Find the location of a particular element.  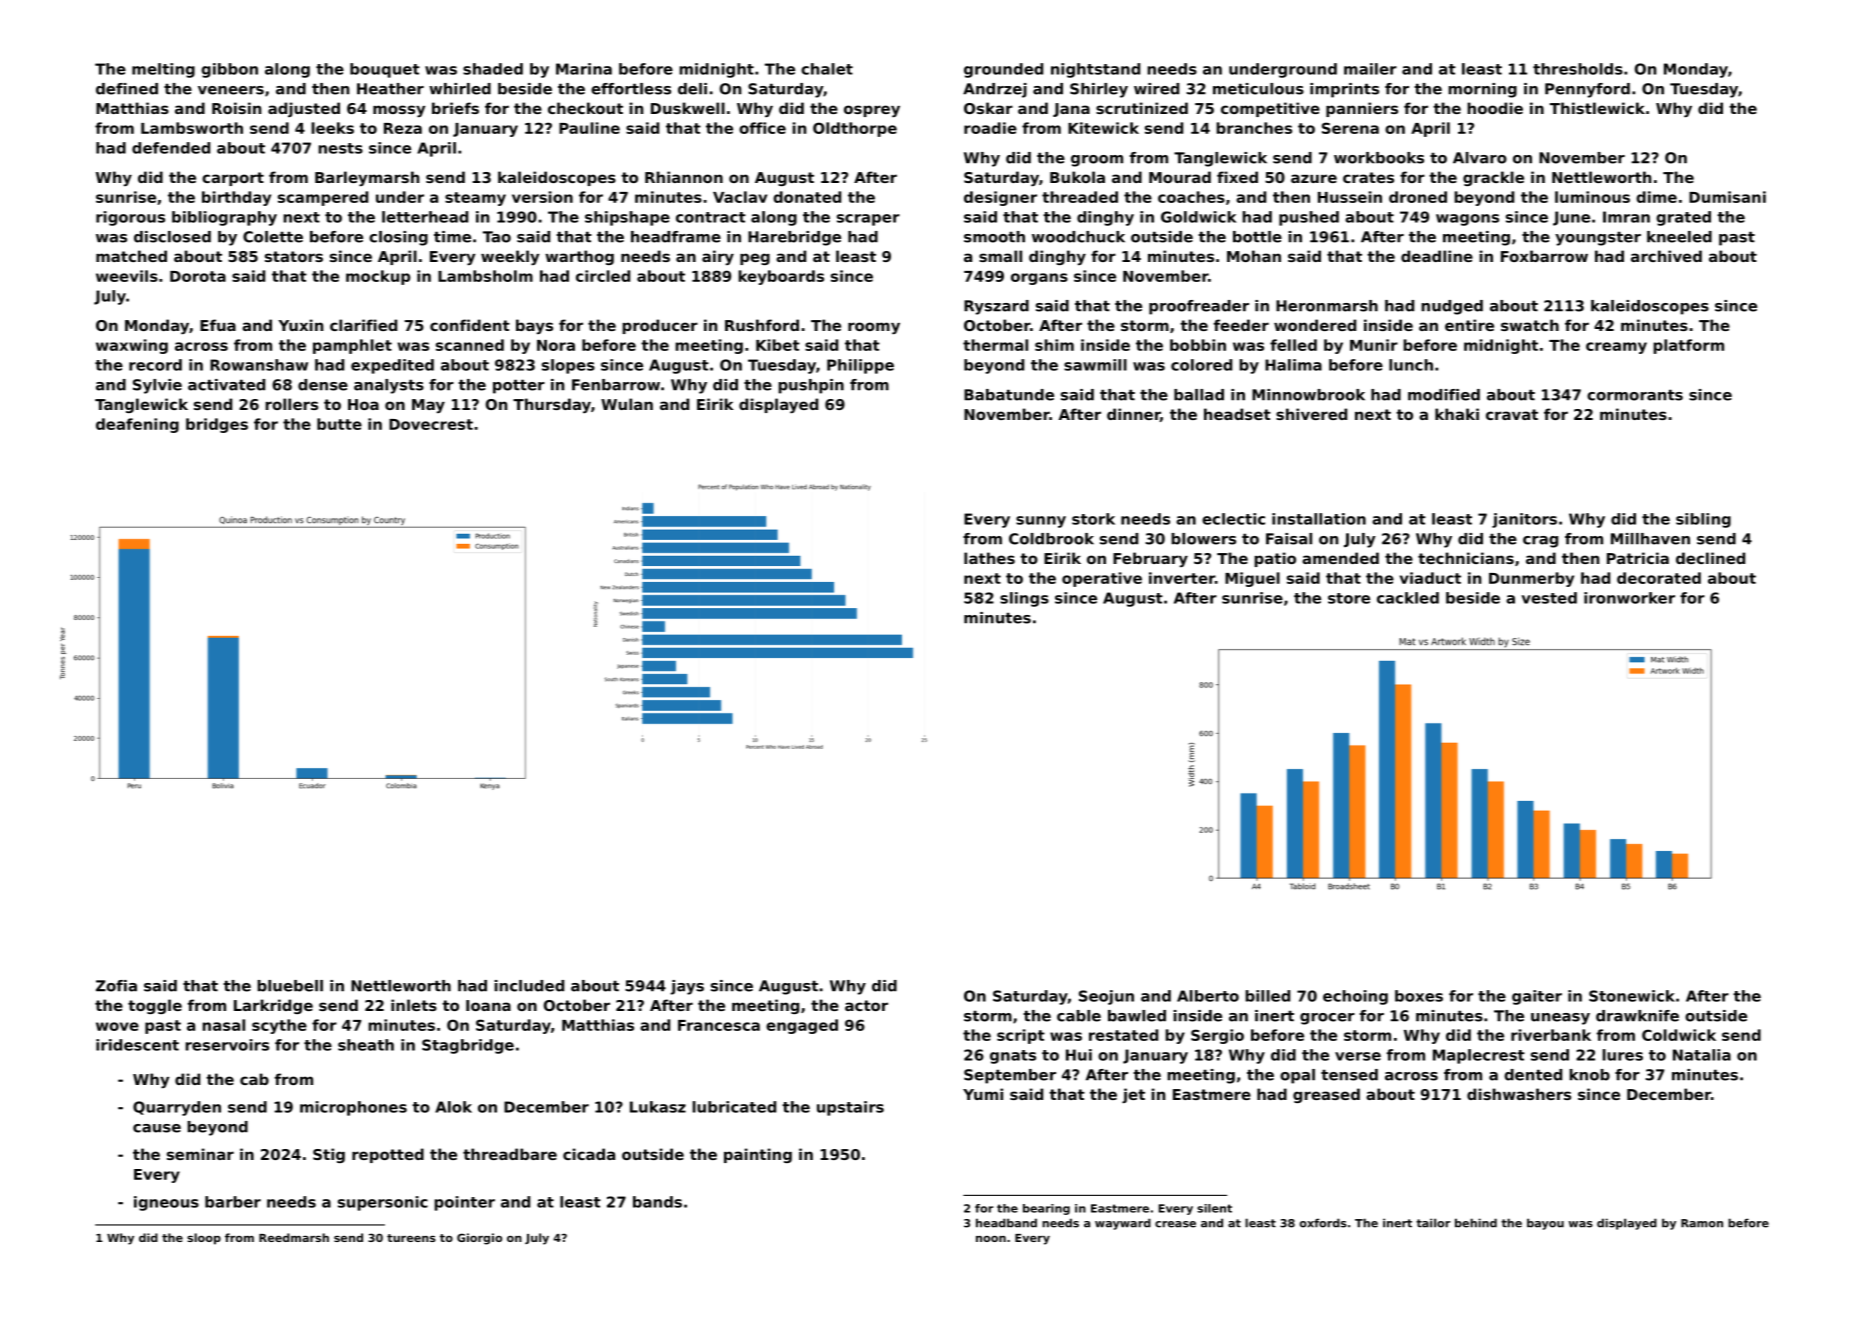

adjusted is located at coordinates (304, 109).
